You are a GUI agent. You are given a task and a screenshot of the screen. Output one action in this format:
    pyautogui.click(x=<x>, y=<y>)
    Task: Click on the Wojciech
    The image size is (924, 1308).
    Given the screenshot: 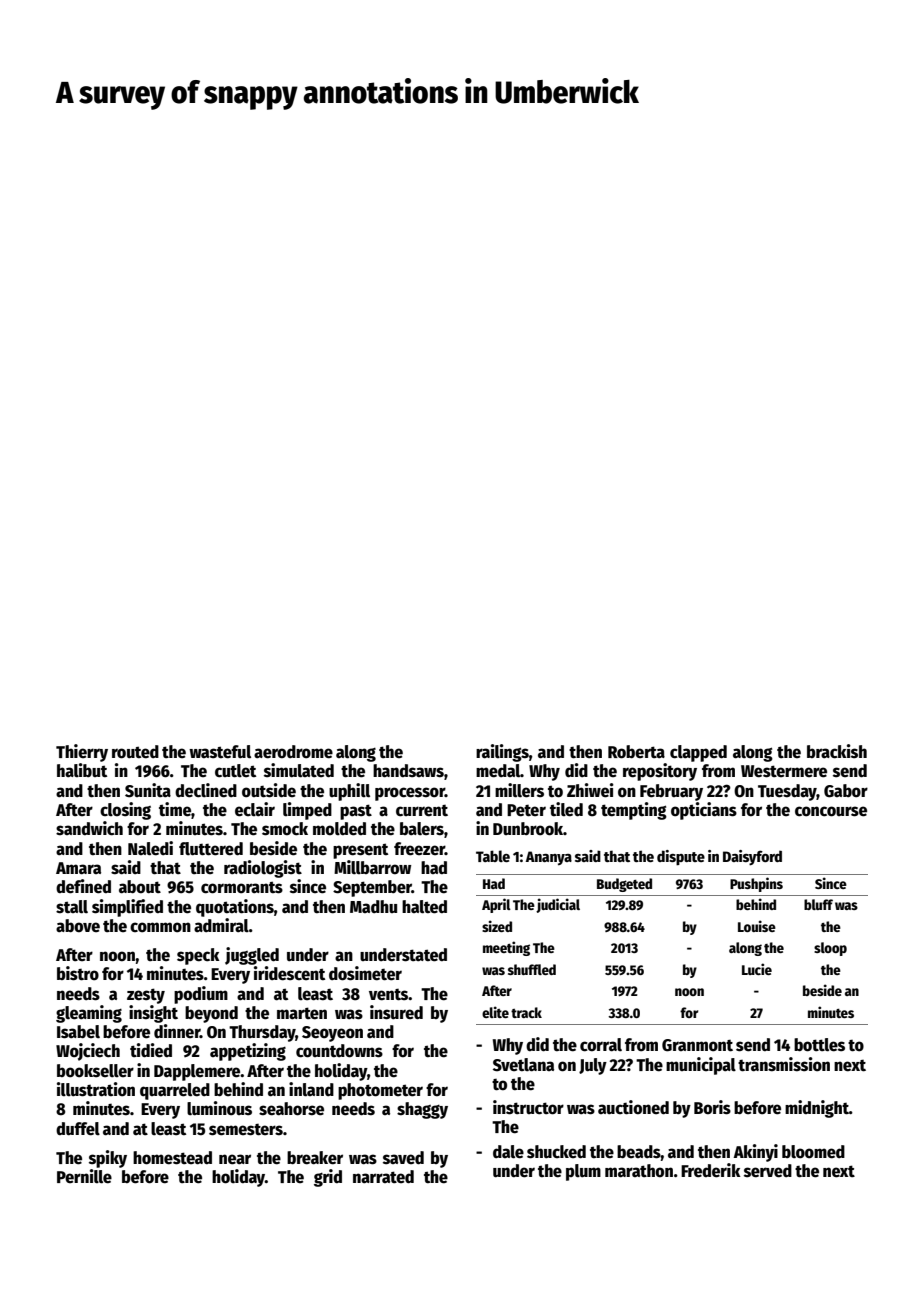 What is the action you would take?
    pyautogui.click(x=88, y=1052)
